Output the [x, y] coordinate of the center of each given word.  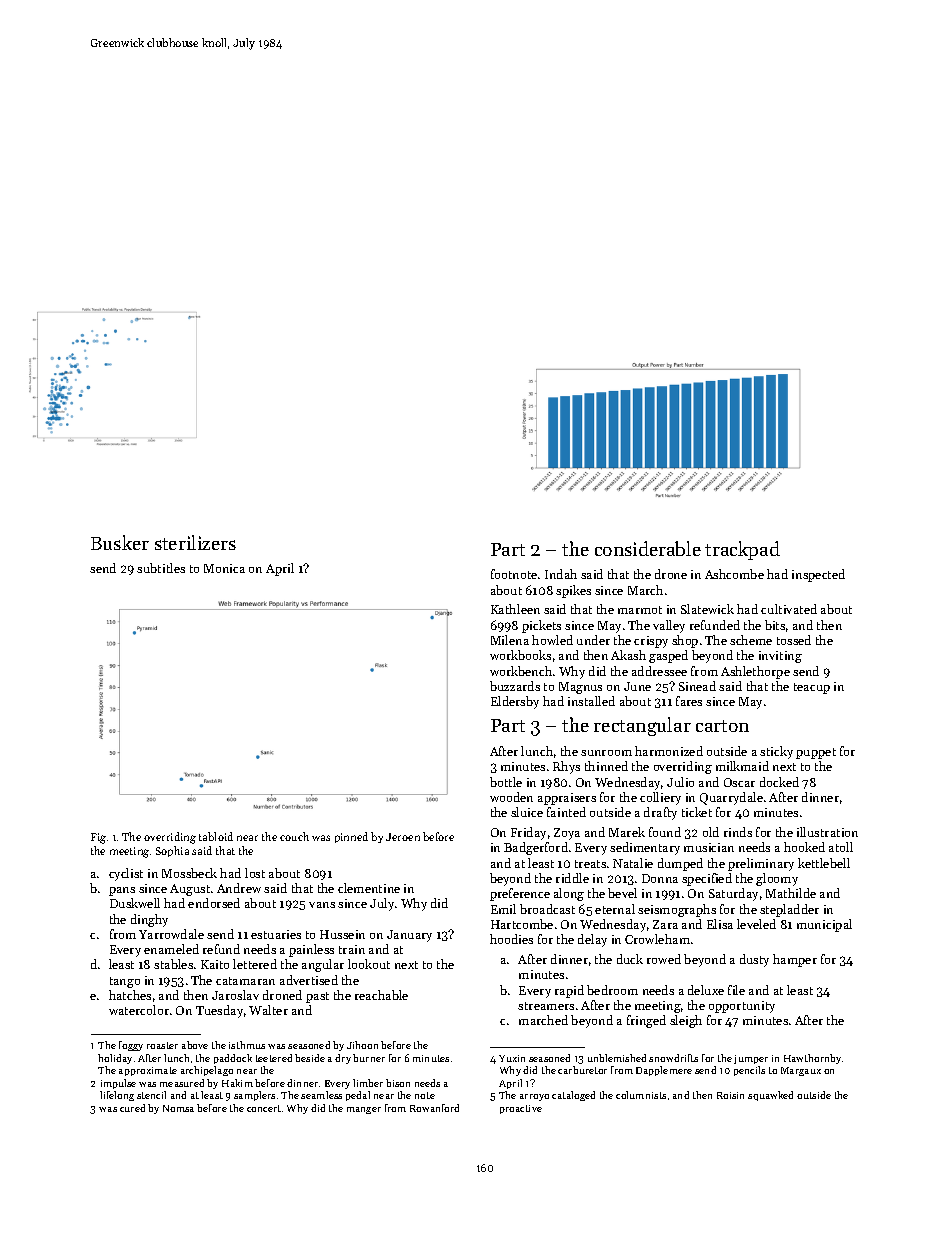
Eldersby [515, 702]
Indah [561, 574]
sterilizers [195, 542]
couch [294, 836]
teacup [812, 688]
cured [132, 1108]
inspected [818, 575]
